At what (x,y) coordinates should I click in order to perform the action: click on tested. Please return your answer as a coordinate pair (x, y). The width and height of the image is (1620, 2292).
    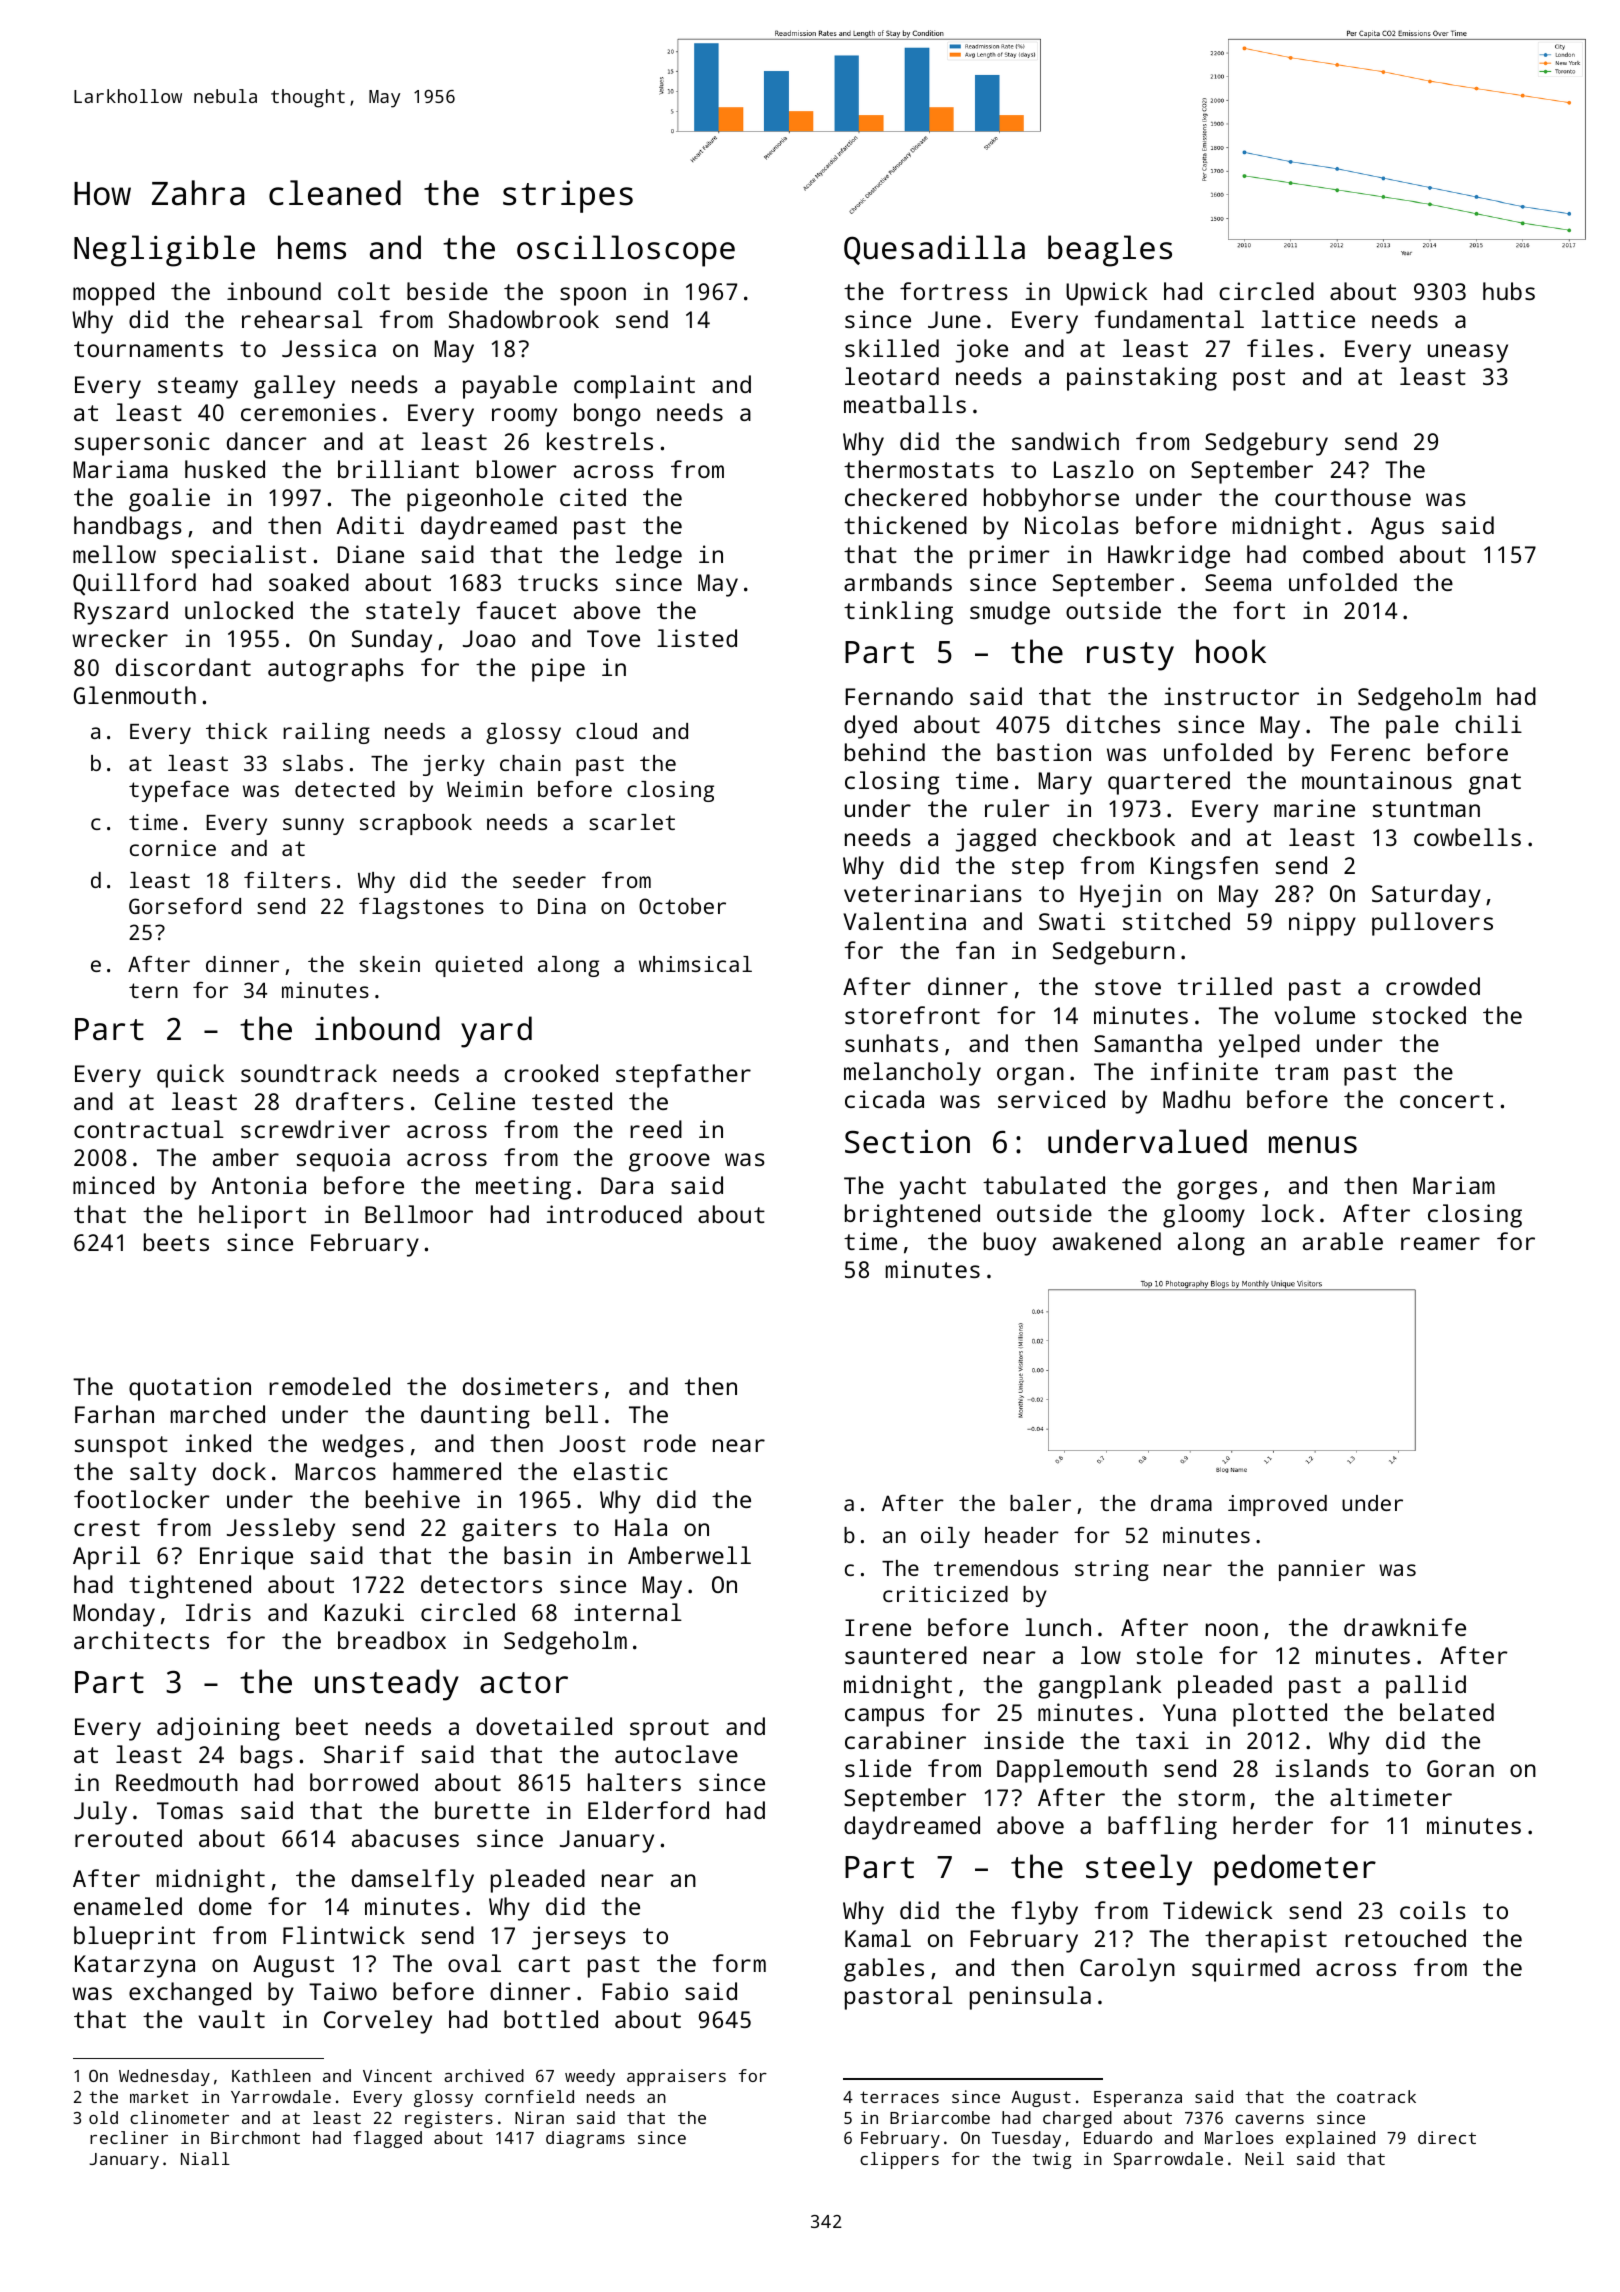
    Looking at the image, I should click on (572, 1101).
